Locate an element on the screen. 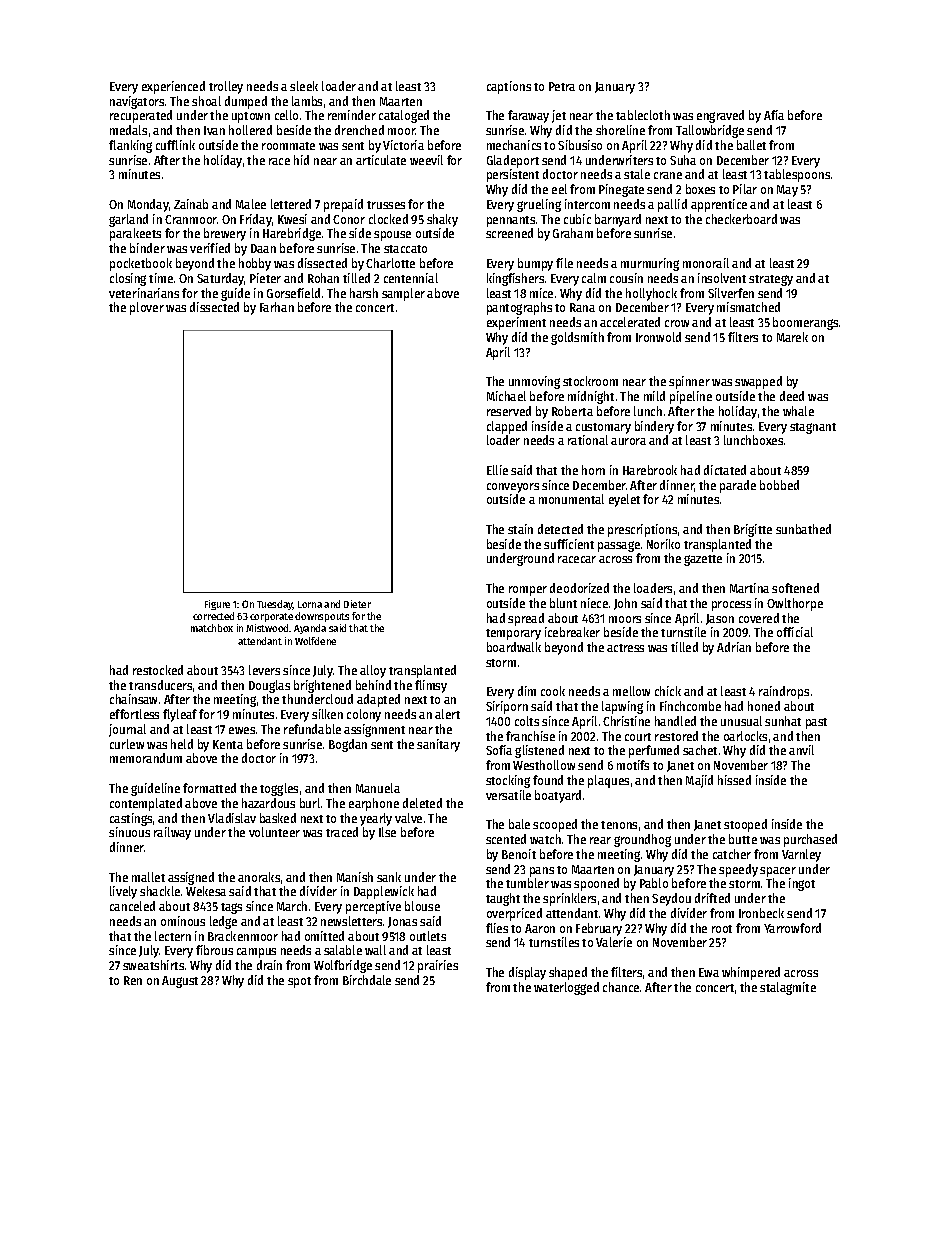 The image size is (952, 1233). drain is located at coordinates (269, 965).
